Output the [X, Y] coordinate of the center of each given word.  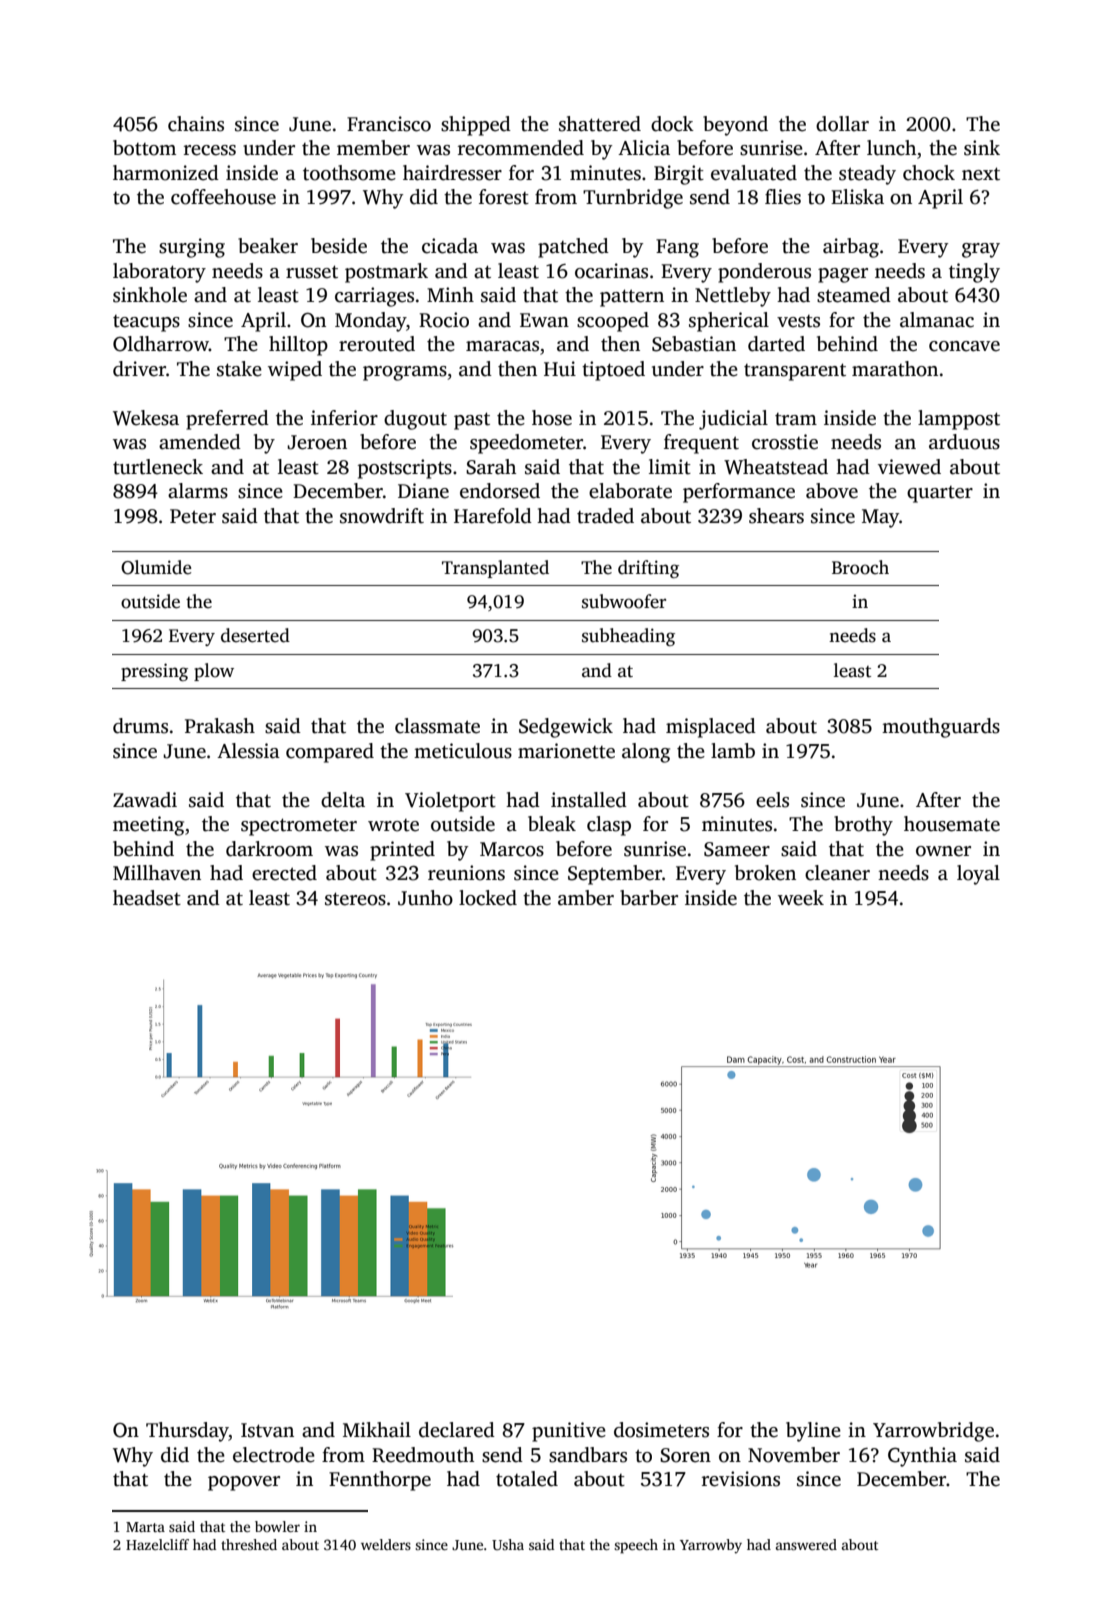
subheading [628, 637]
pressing [154, 672]
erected [284, 873]
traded [605, 516]
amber [586, 898]
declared [457, 1430]
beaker [268, 246]
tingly [974, 273]
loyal [978, 875]
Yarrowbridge [933, 1432]
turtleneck [158, 467]
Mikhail [377, 1430]
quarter [940, 494]
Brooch [860, 567]
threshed [249, 1544]
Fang [677, 248]
